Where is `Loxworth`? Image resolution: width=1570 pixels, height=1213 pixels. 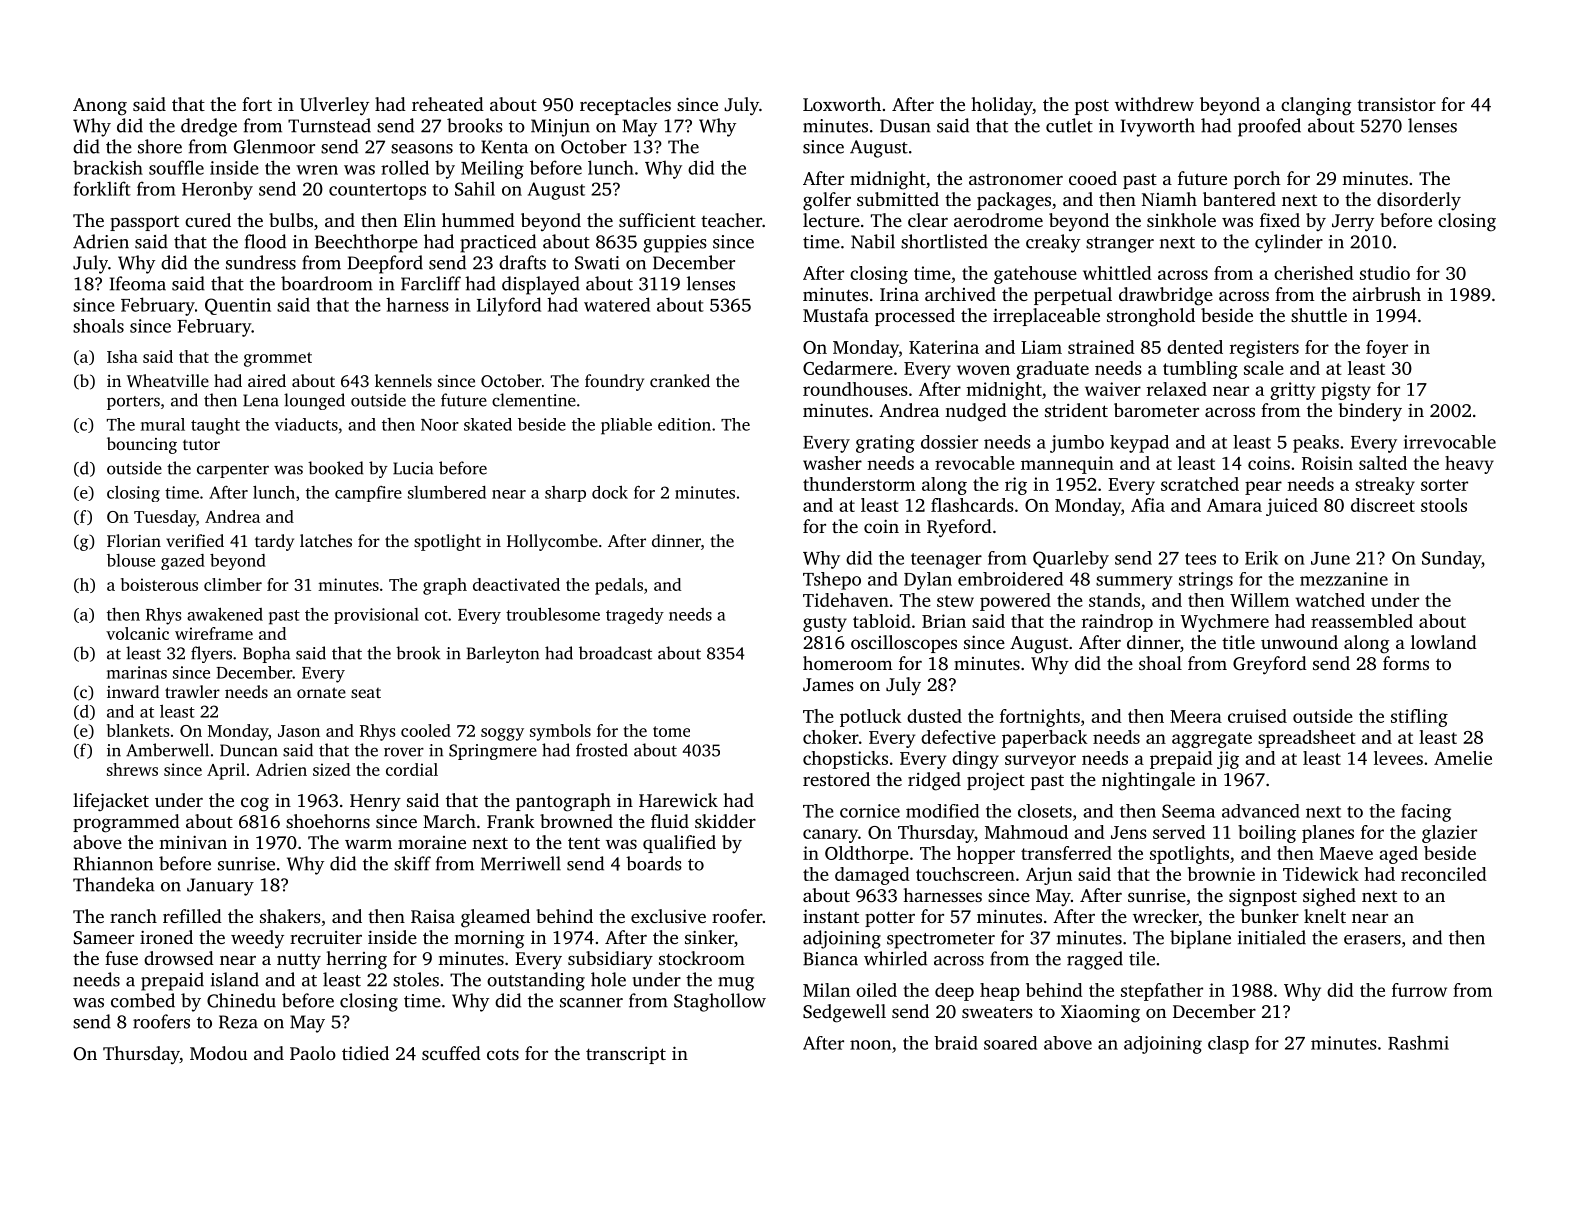 Loxworth is located at coordinates (842, 104).
